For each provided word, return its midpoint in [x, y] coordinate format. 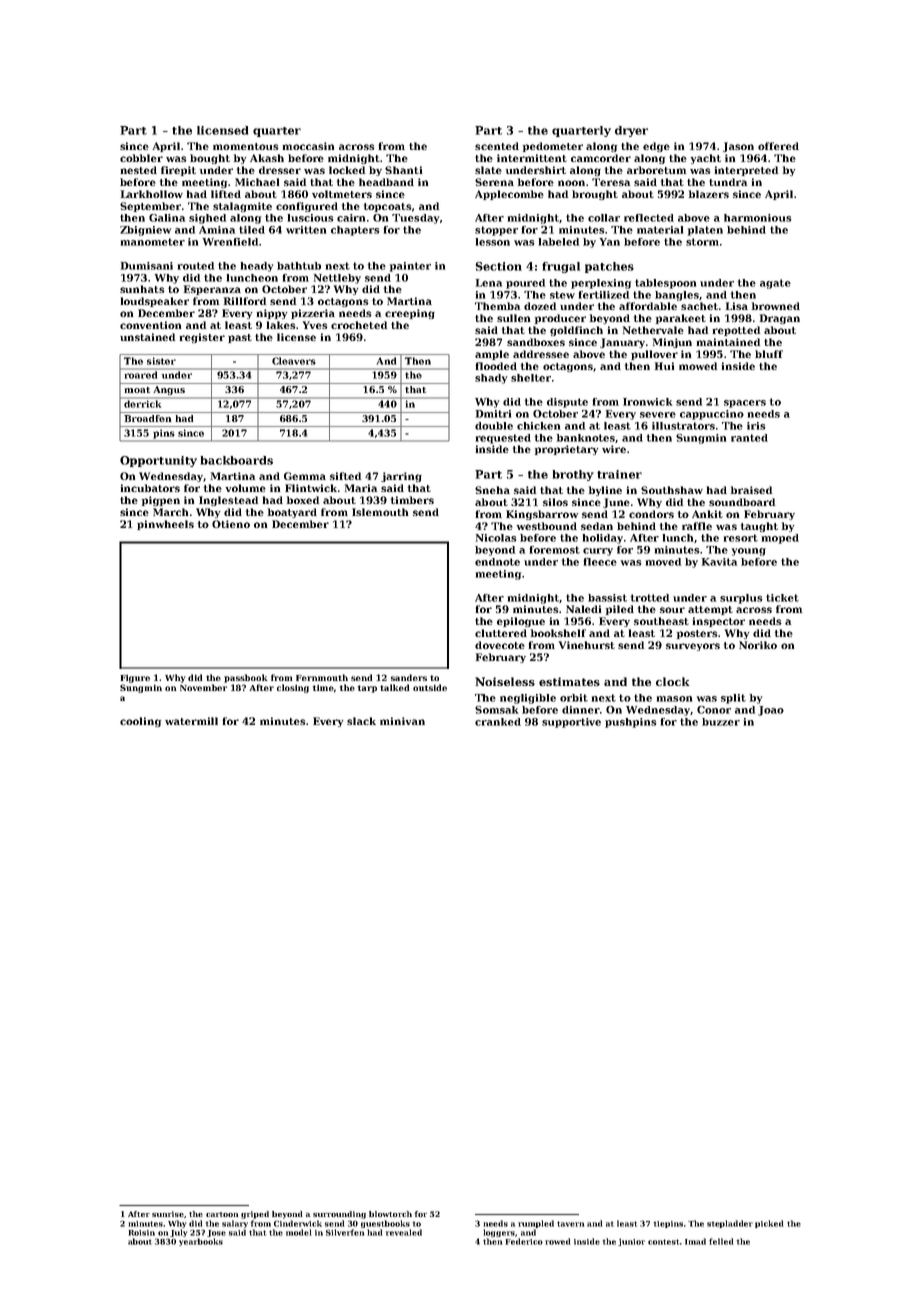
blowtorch [390, 1214]
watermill [191, 721]
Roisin [142, 1233]
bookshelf [558, 633]
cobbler [141, 158]
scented [497, 146]
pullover [654, 355]
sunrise [168, 1214]
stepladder [730, 1224]
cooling [140, 722]
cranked [498, 722]
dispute [567, 403]
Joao [771, 711]
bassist [607, 598]
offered [778, 146]
